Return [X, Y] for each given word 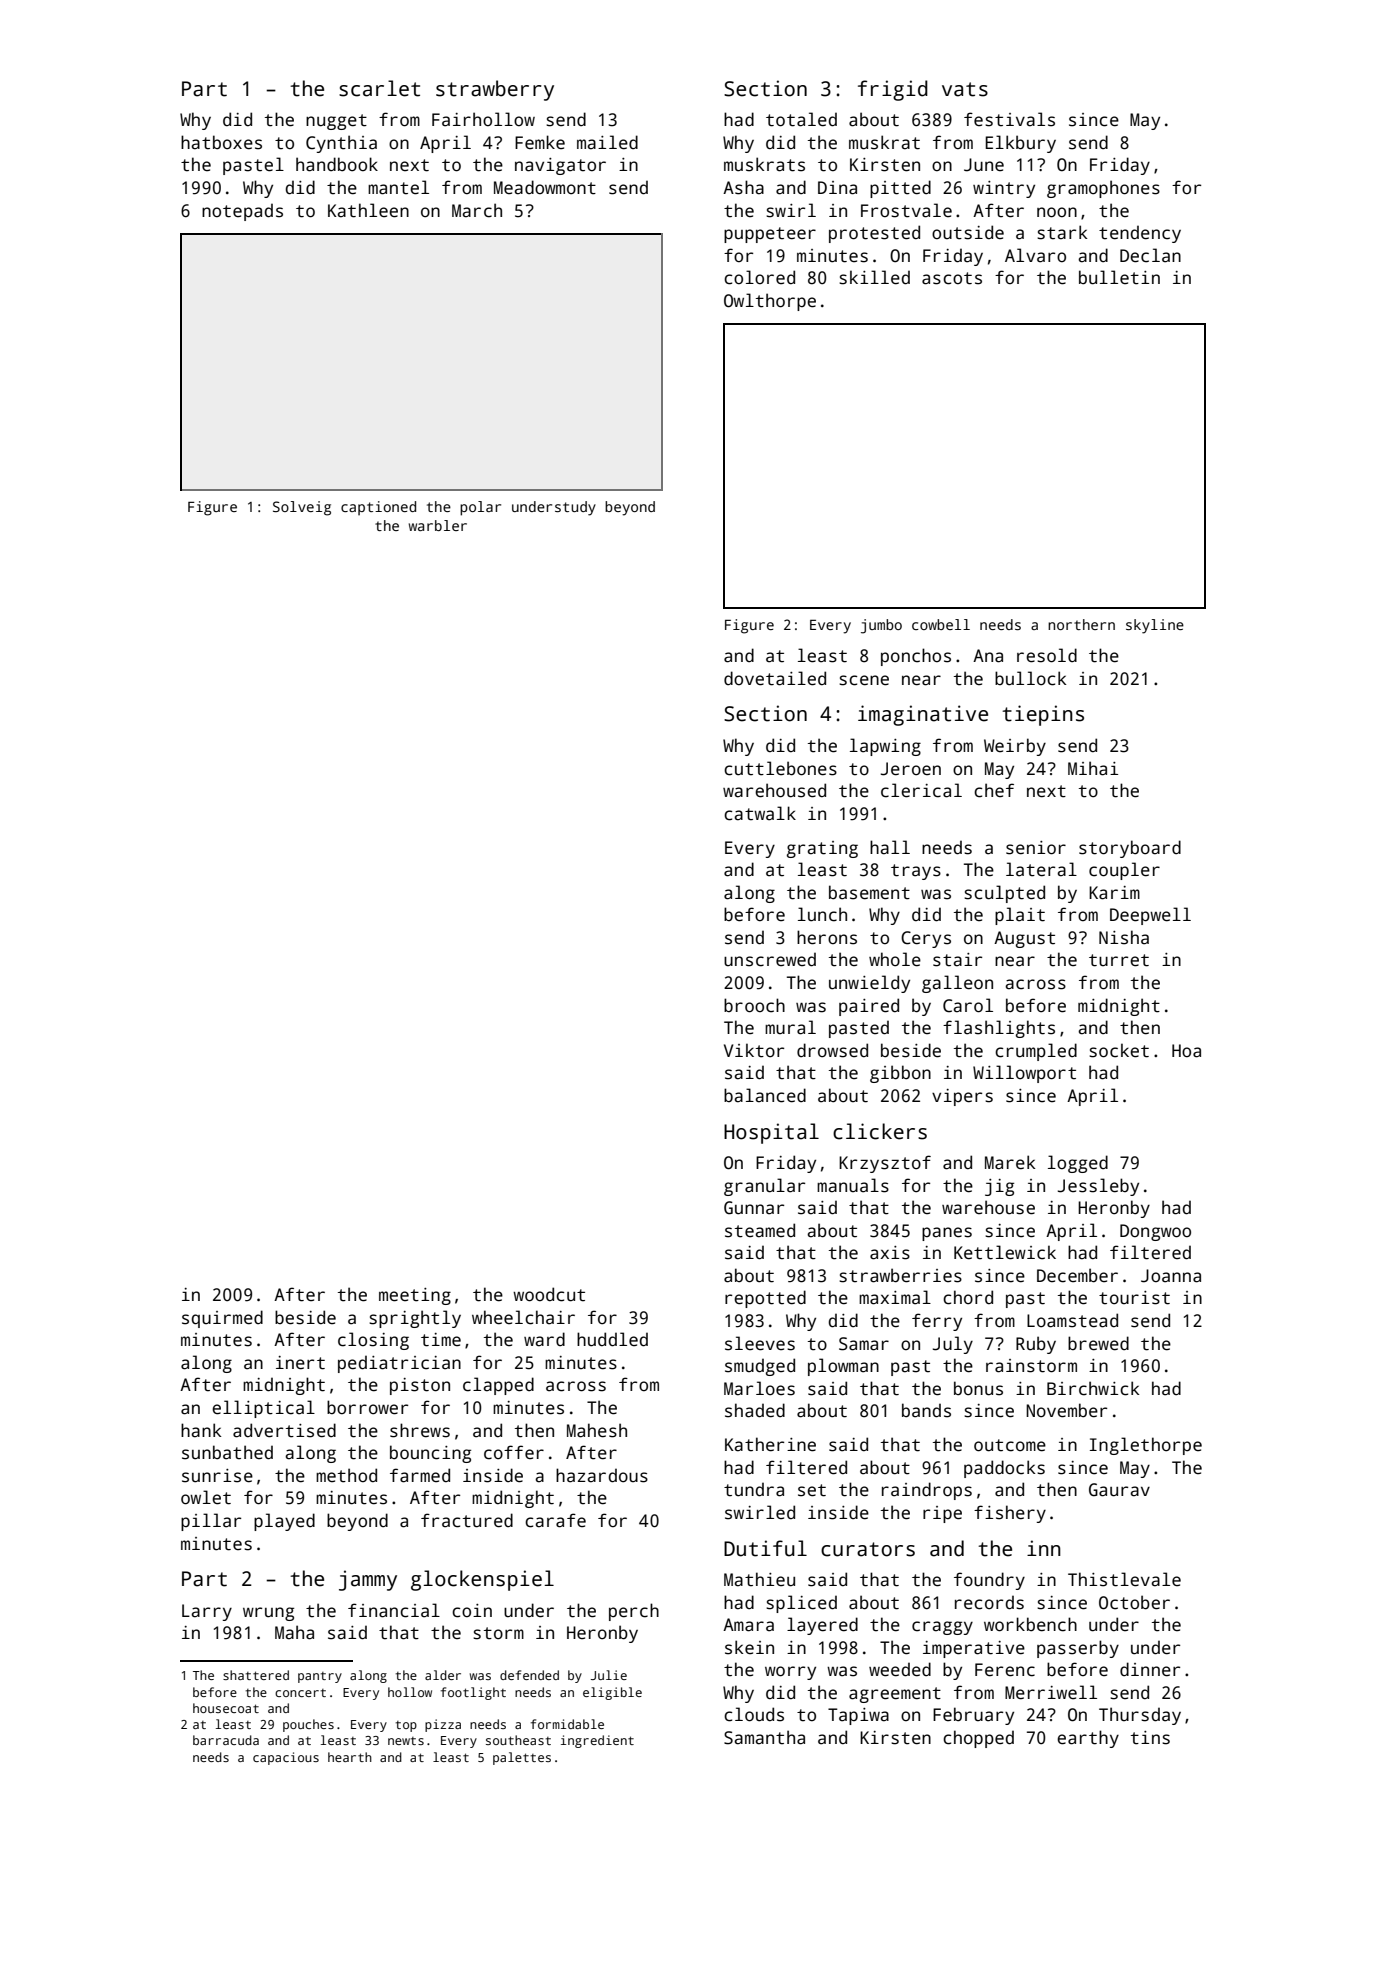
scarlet [379, 88]
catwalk [760, 813]
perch [634, 1612]
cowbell [941, 624]
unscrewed [770, 959]
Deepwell [1150, 916]
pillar [211, 1522]
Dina [837, 188]
